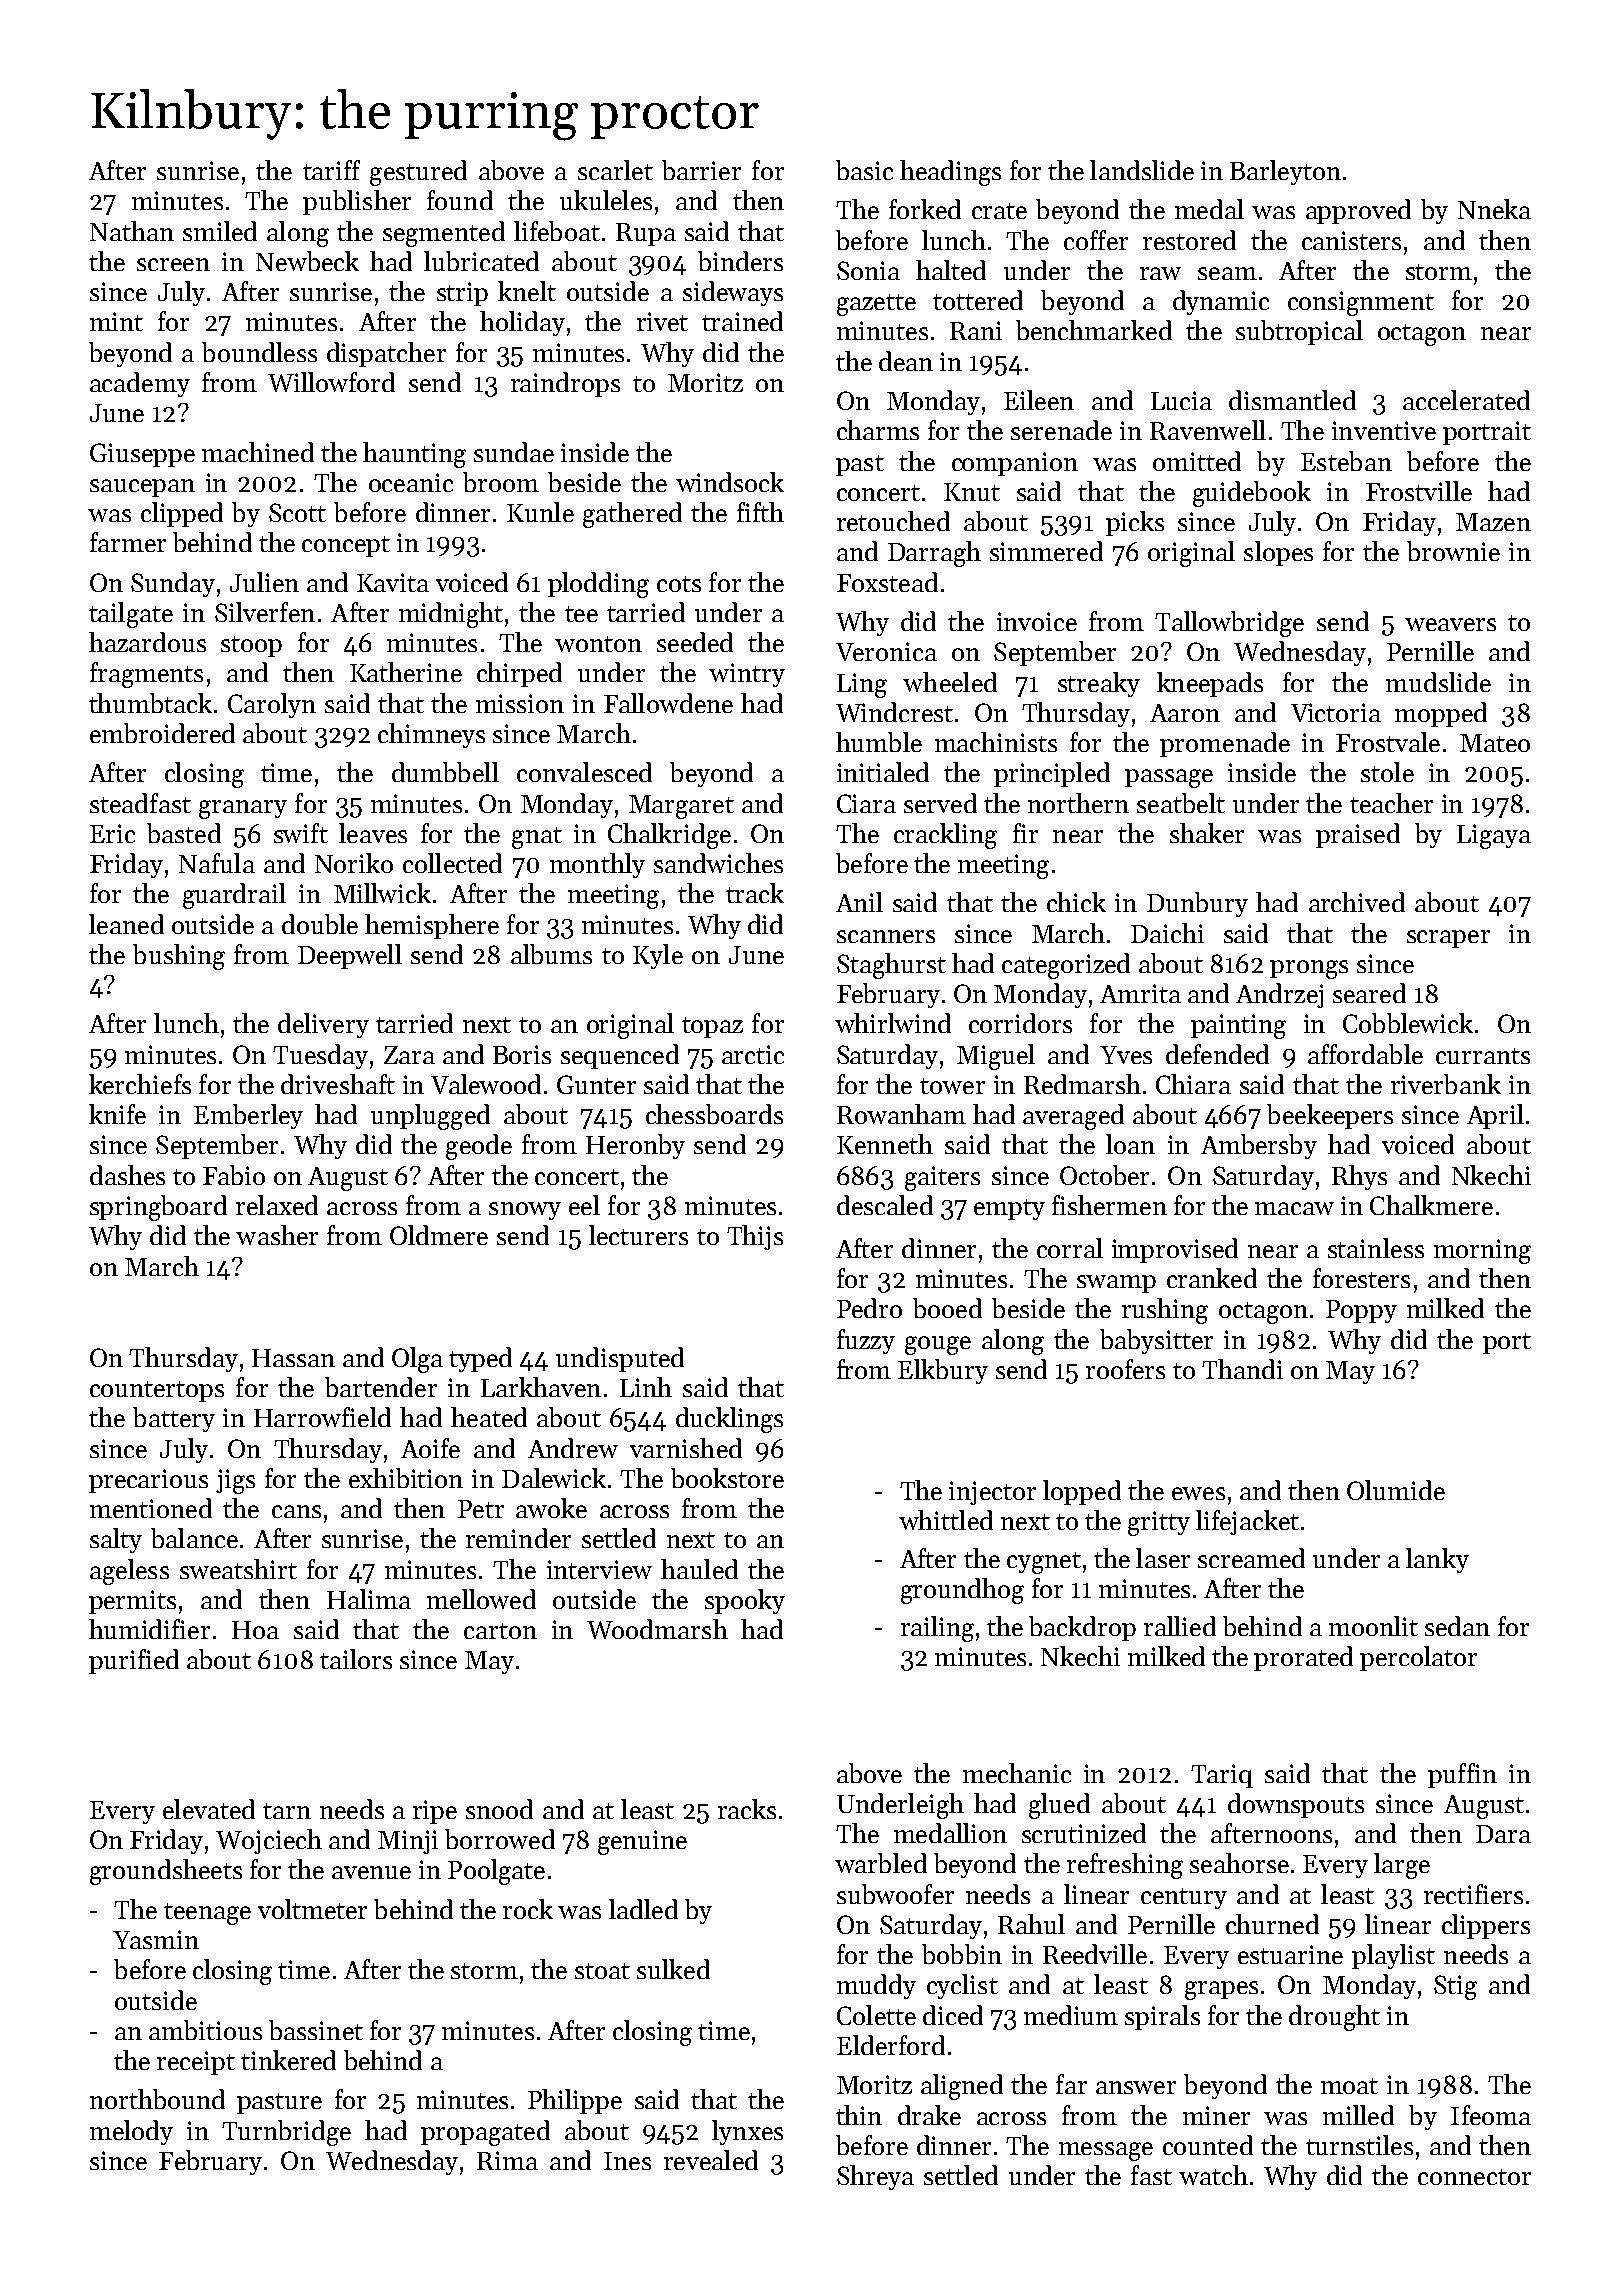 The height and width of the screenshot is (2292, 1620). Describe the element at coordinates (209, 1809) in the screenshot. I see `elevated` at that location.
